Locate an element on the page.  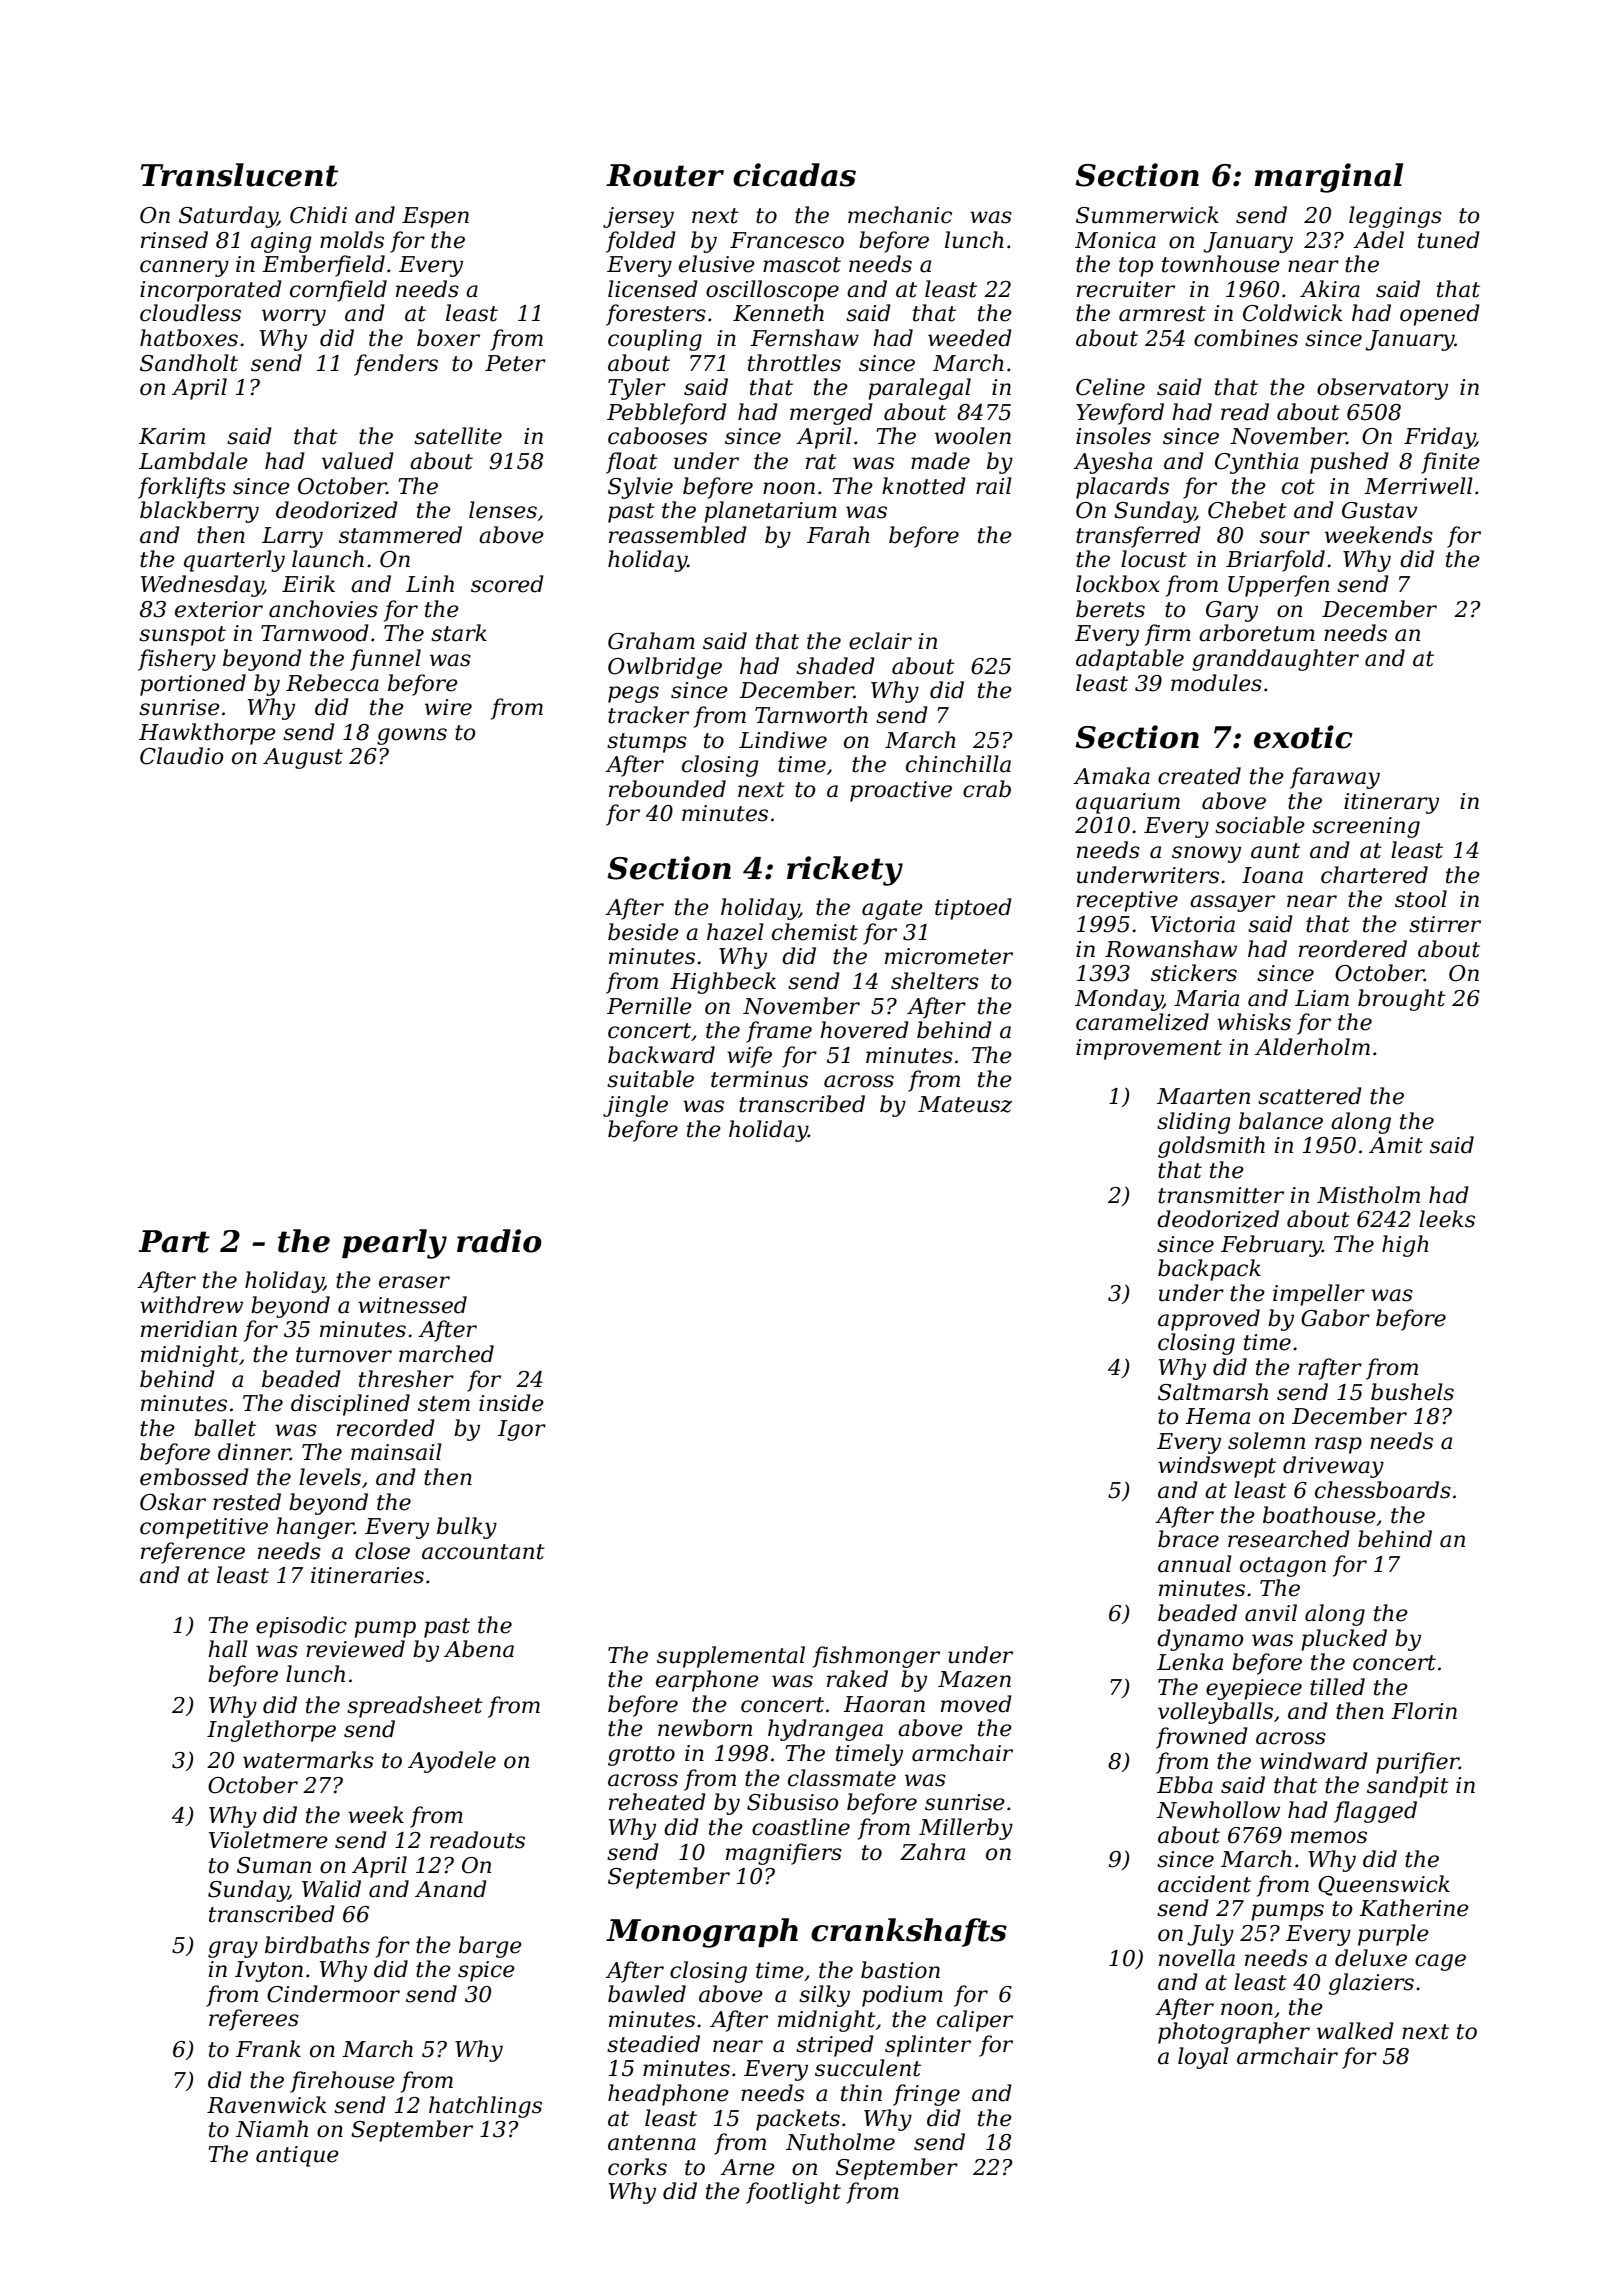
watermarks is located at coordinates (308, 1760).
